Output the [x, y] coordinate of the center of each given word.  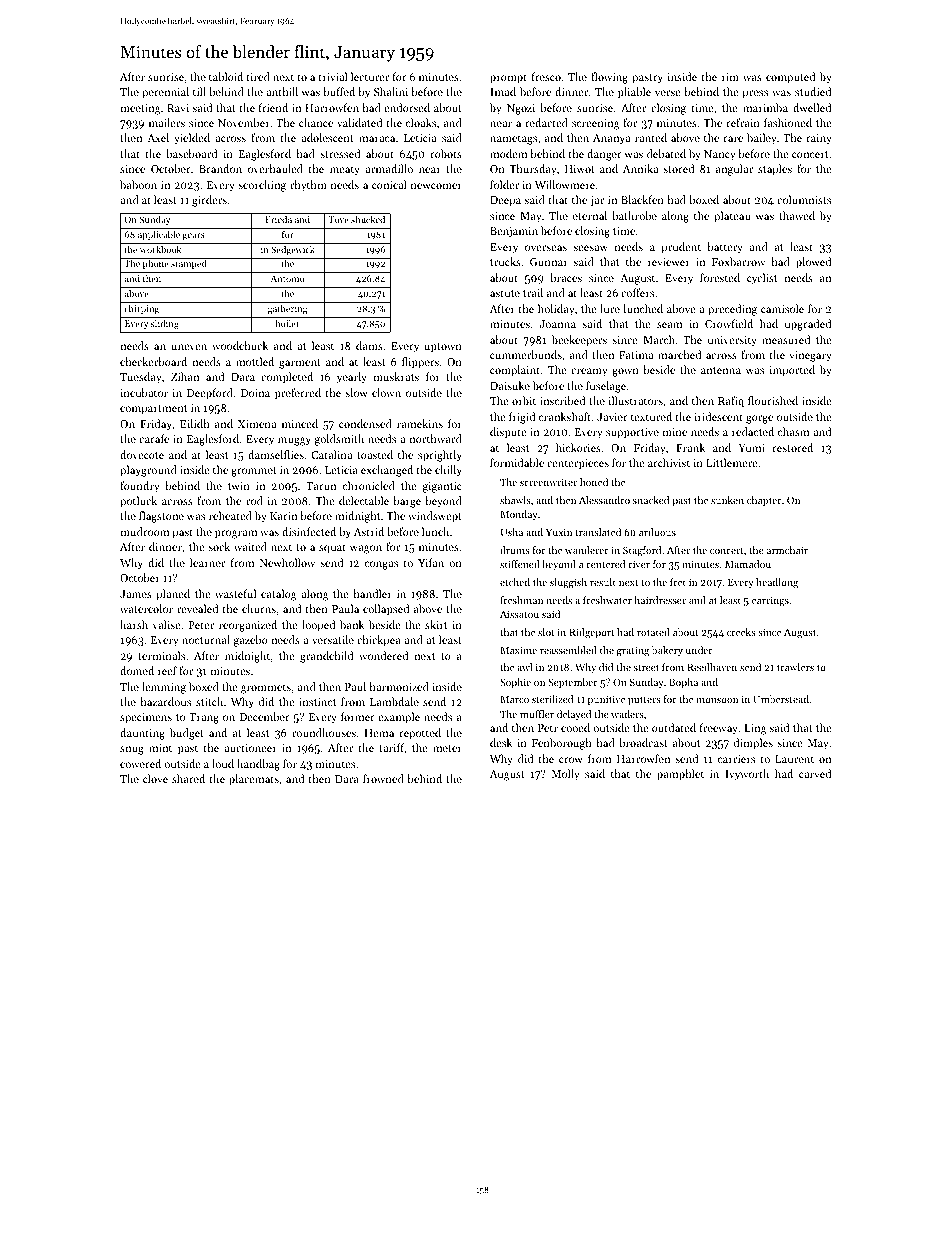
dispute [508, 433]
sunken [727, 500]
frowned [383, 778]
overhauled [275, 168]
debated [666, 153]
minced [300, 423]
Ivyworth [747, 775]
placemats [254, 780]
